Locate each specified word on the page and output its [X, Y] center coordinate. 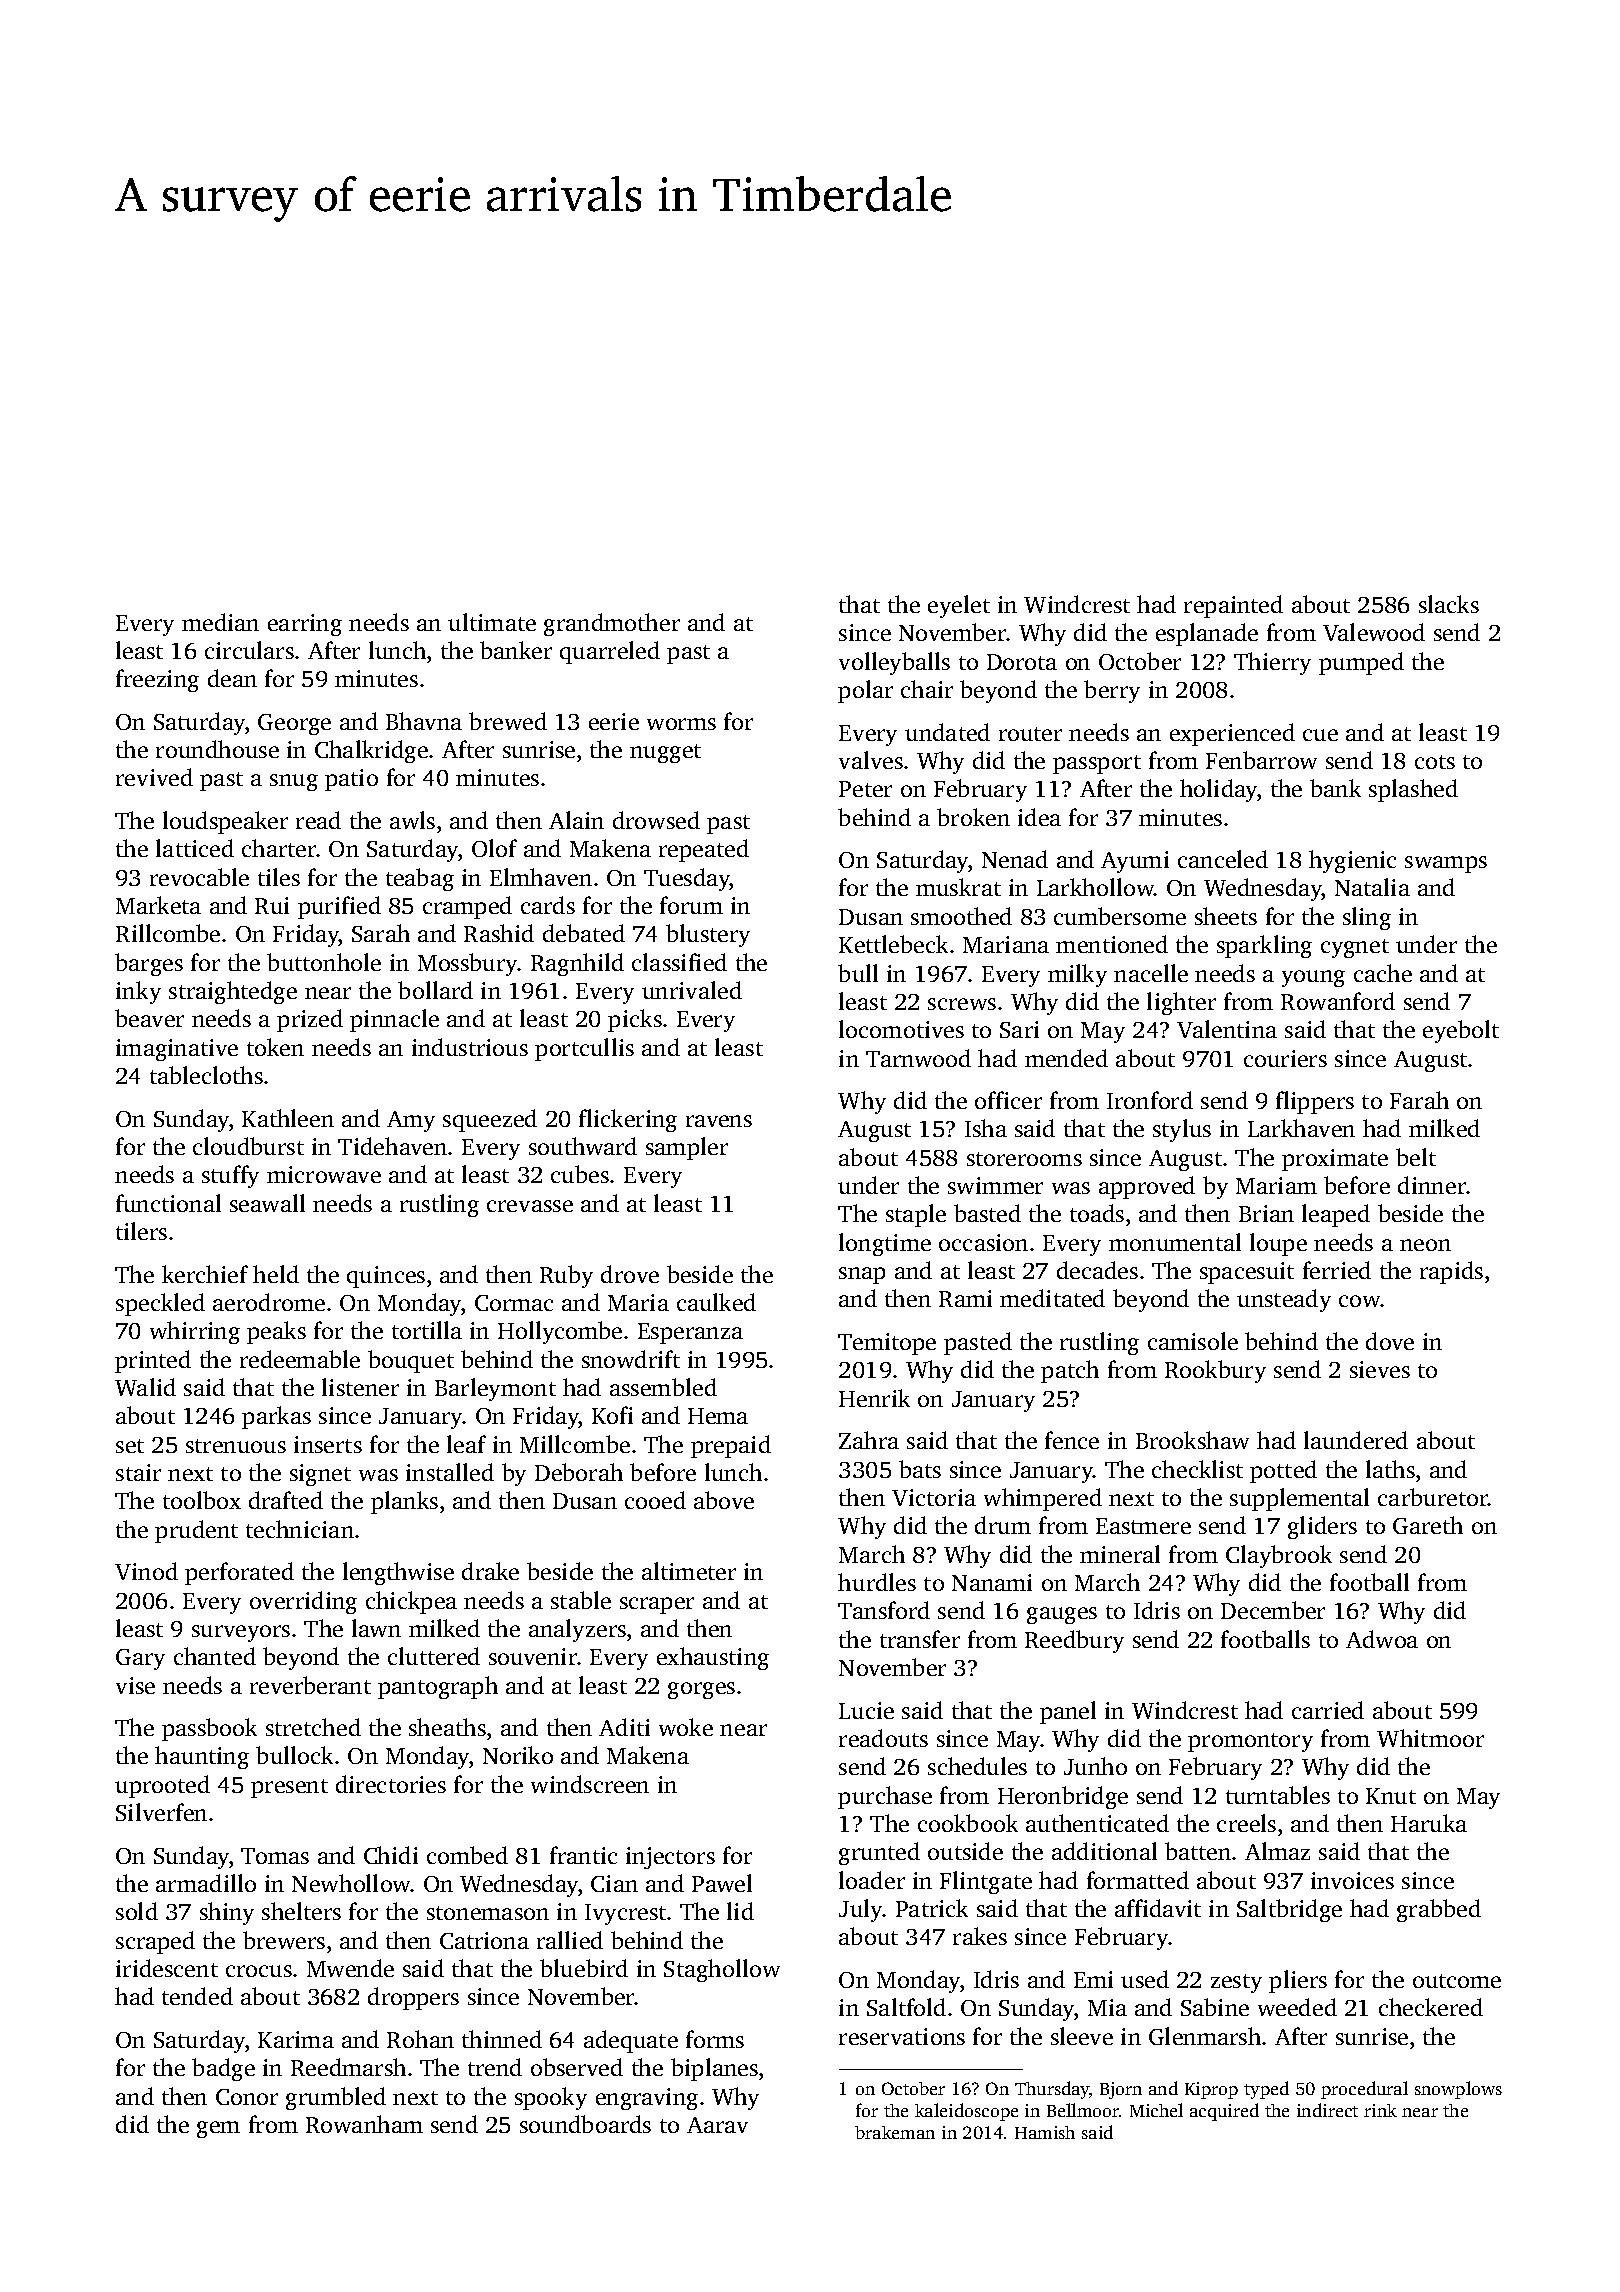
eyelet [959, 606]
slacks [1449, 604]
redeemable [300, 1359]
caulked [716, 1302]
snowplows [1458, 2090]
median [220, 622]
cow [1360, 1301]
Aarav [717, 2125]
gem [218, 2129]
